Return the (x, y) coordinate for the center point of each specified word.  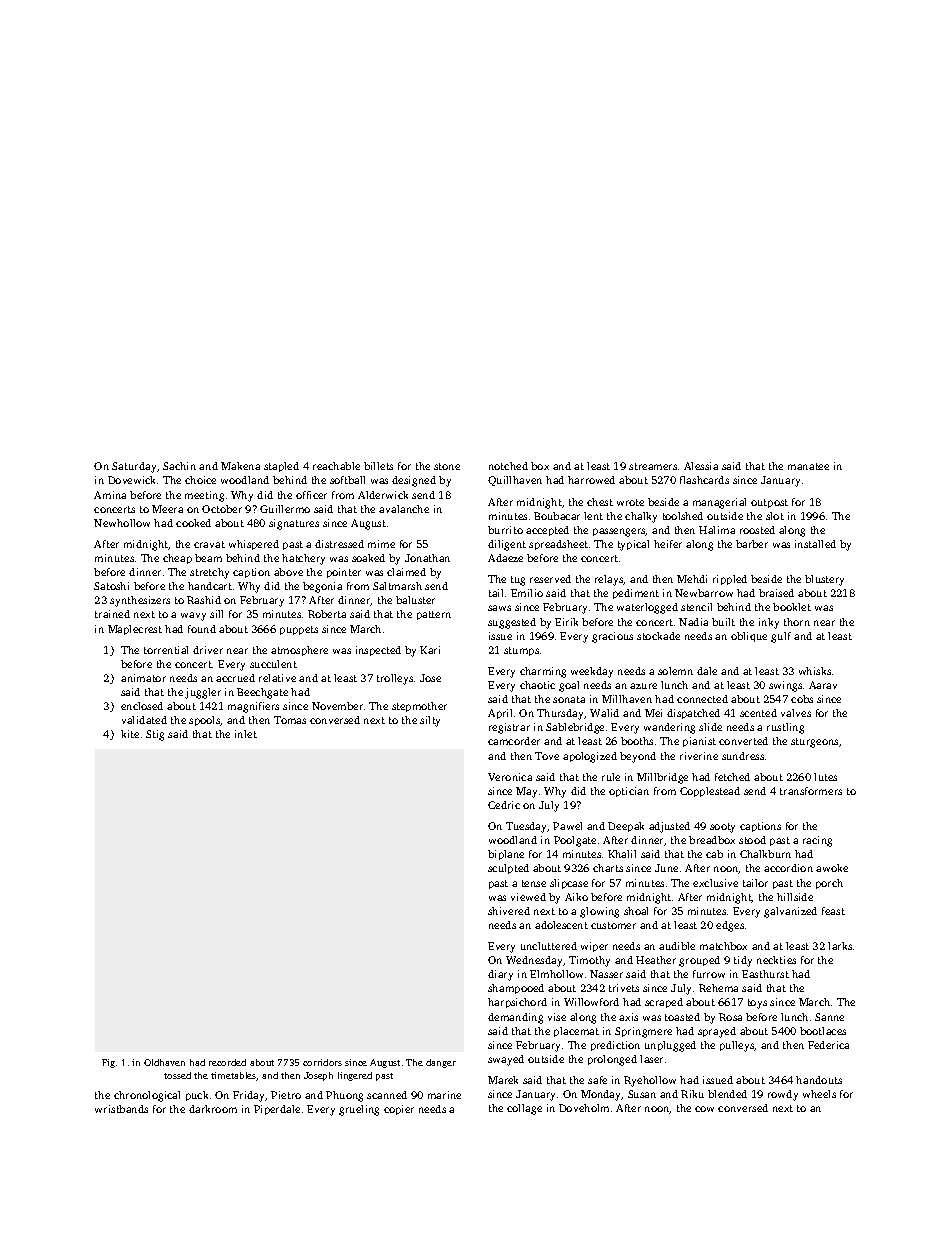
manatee (808, 466)
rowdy (783, 1095)
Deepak (626, 827)
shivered (509, 911)
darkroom (213, 1109)
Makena (240, 466)
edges (730, 926)
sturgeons (814, 743)
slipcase (569, 884)
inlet (246, 734)
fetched (732, 777)
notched (508, 466)
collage (524, 1109)
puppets (299, 630)
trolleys (395, 679)
